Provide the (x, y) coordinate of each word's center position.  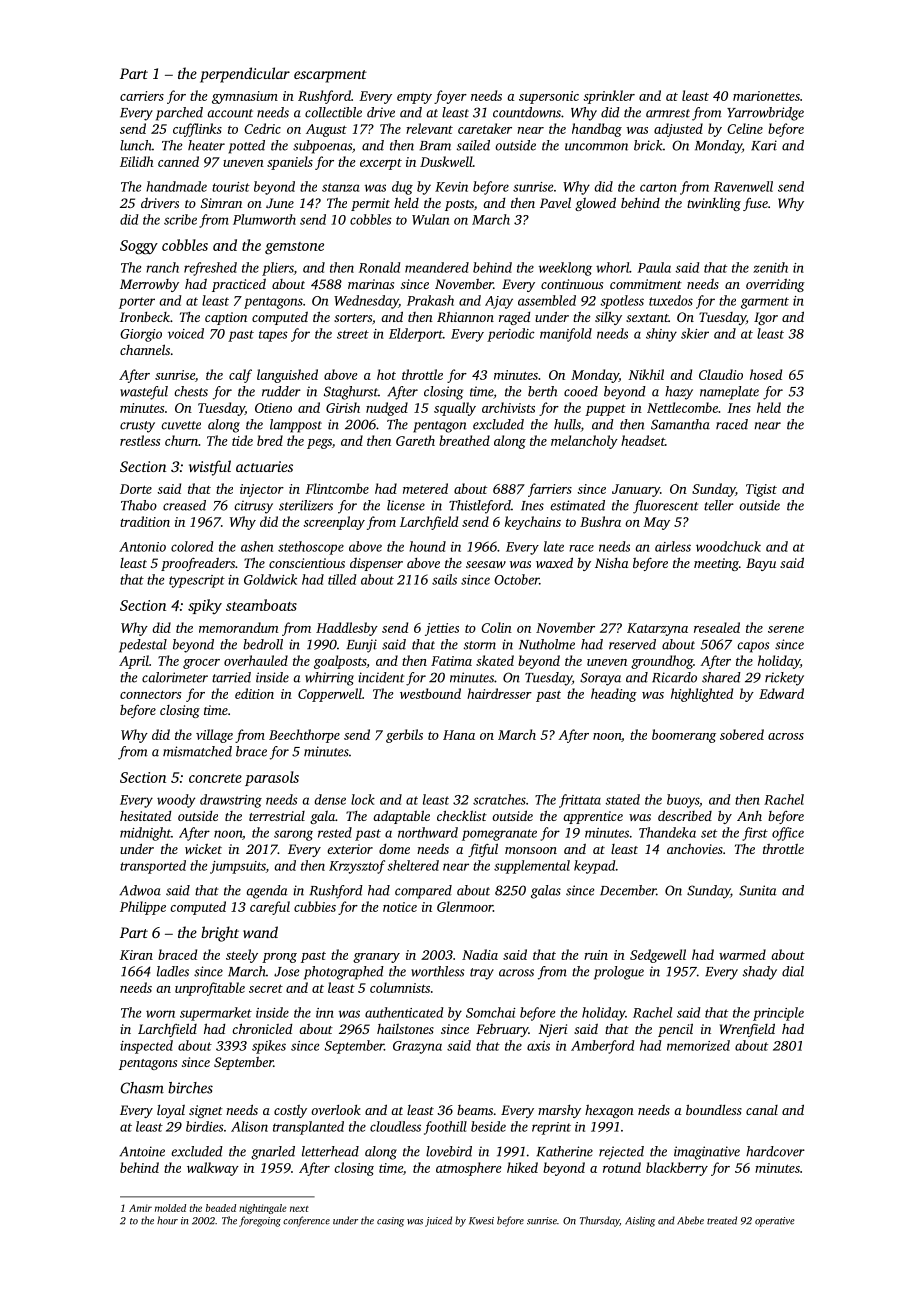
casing (390, 1222)
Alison (249, 1126)
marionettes (766, 96)
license (406, 505)
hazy (679, 393)
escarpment (330, 76)
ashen (257, 546)
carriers (142, 96)
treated (722, 1220)
